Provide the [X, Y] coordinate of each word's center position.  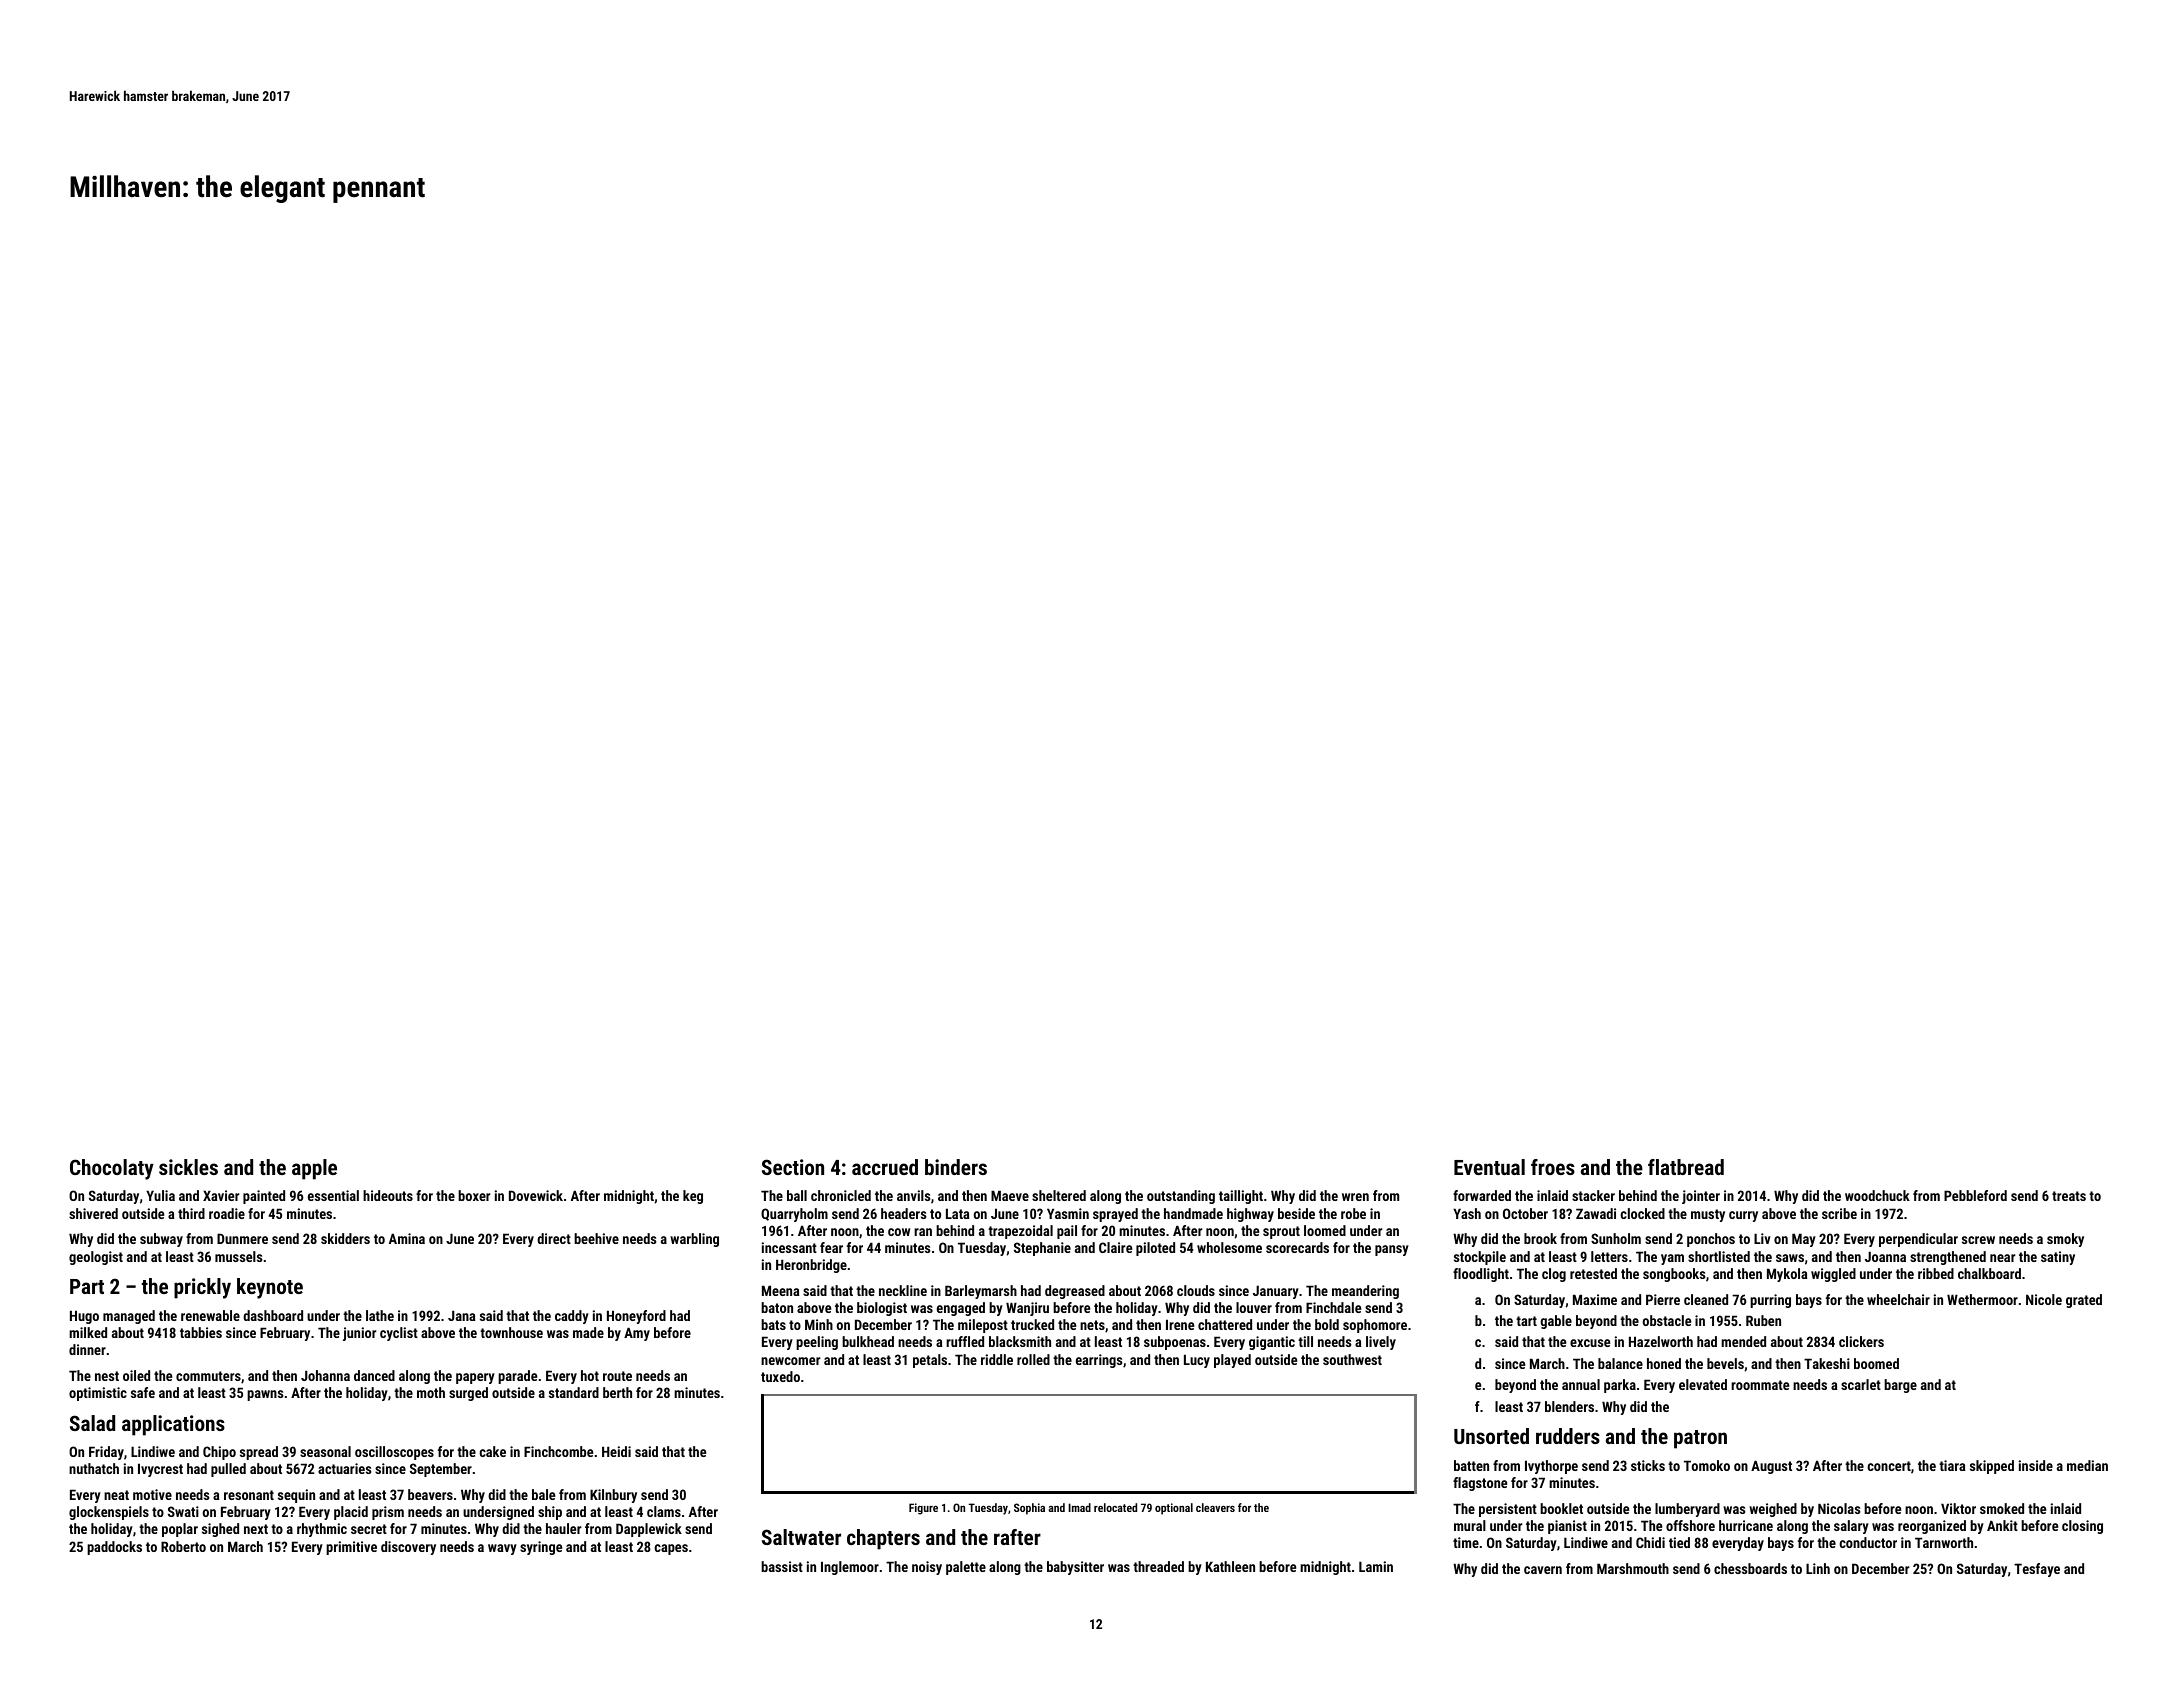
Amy [637, 1334]
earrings [1099, 1361]
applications [173, 1425]
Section [793, 1167]
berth [617, 1392]
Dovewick [536, 1195]
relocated [1115, 1507]
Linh [1818, 1568]
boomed [1876, 1363]
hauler [563, 1528]
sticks [1648, 1465]
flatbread [1686, 1167]
